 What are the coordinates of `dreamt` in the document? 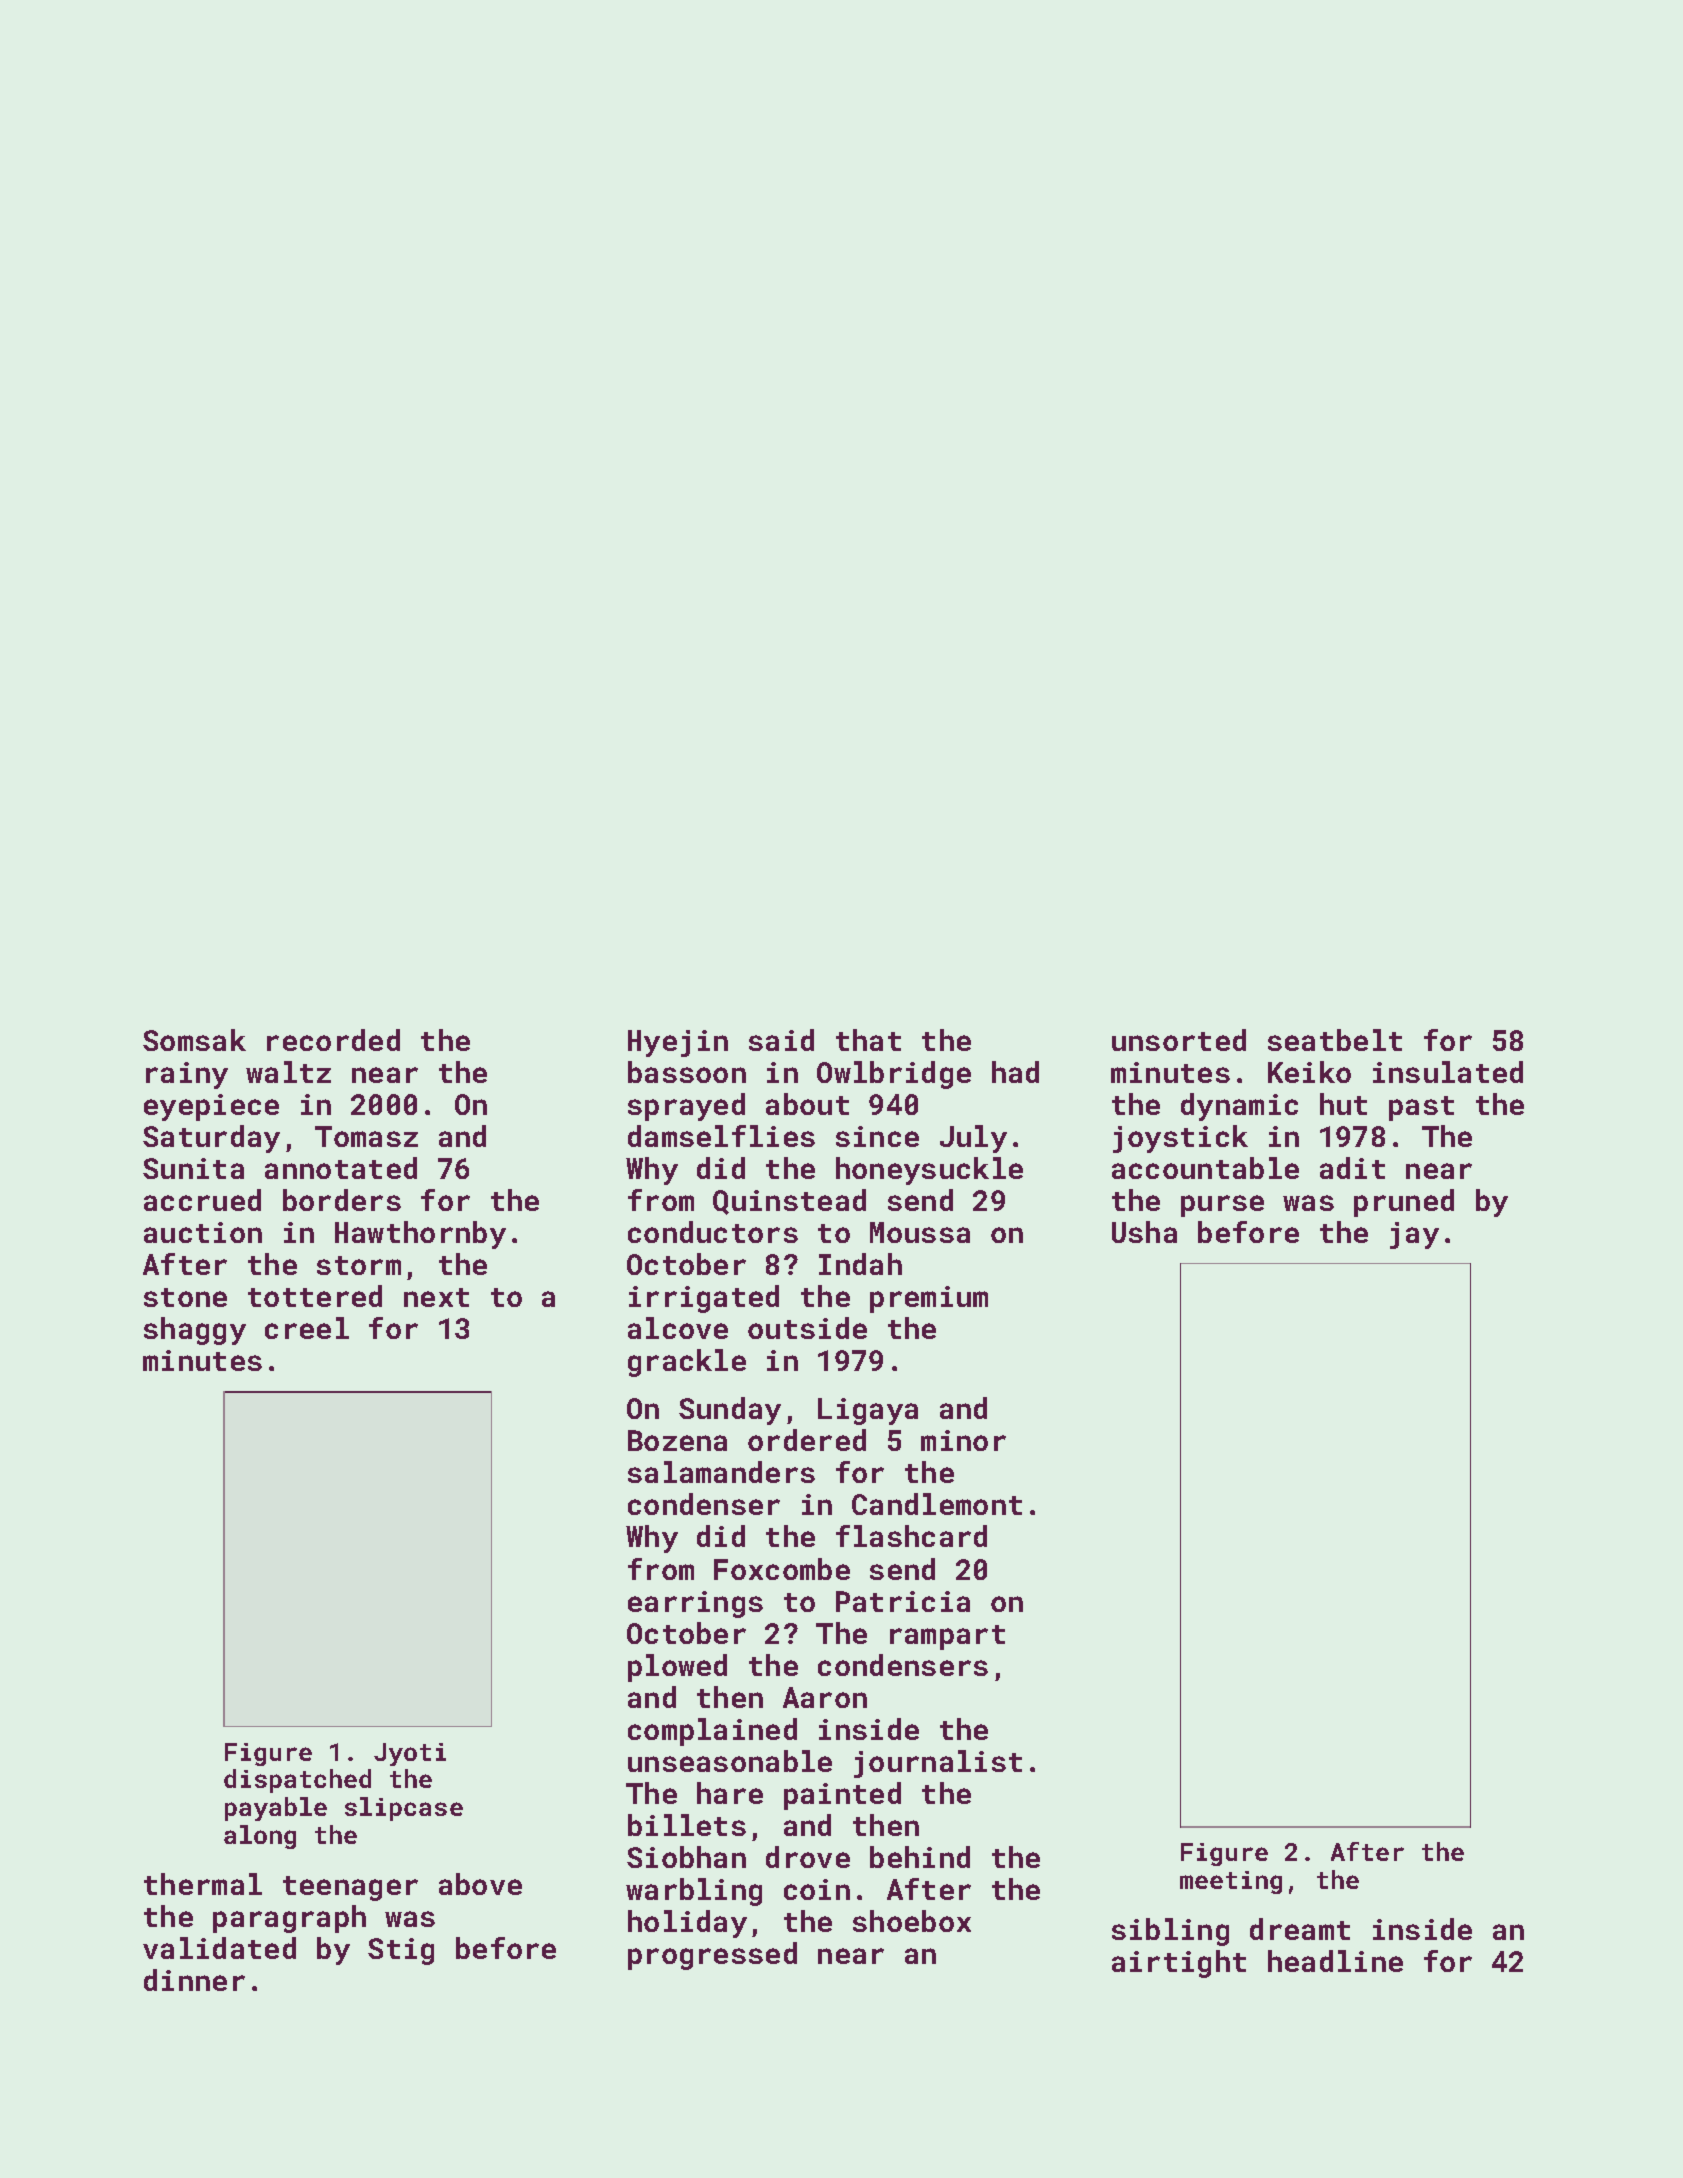 It's located at (1300, 1929).
